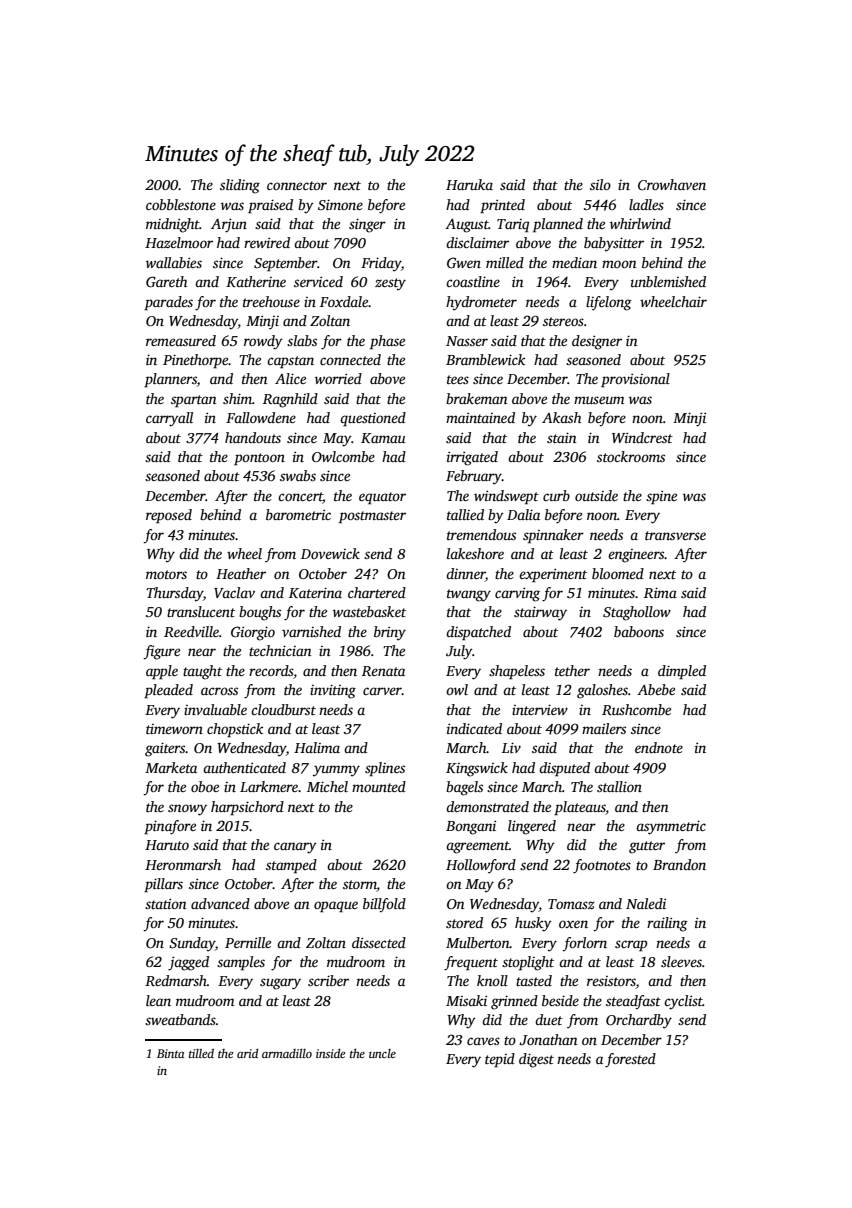  What do you see at coordinates (642, 437) in the screenshot?
I see `Windcrest` at bounding box center [642, 437].
